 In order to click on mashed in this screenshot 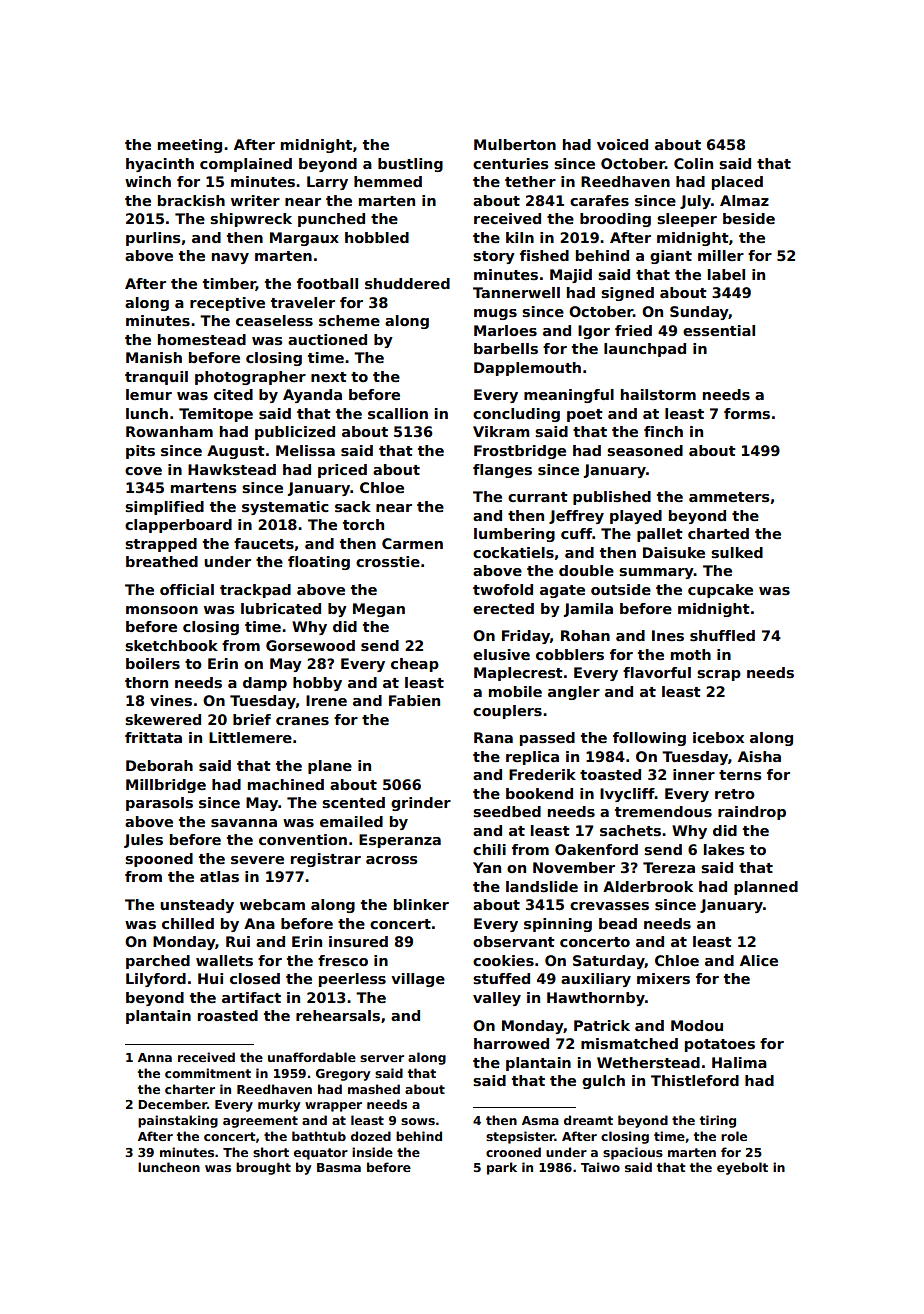, I will do `click(374, 1089)`.
